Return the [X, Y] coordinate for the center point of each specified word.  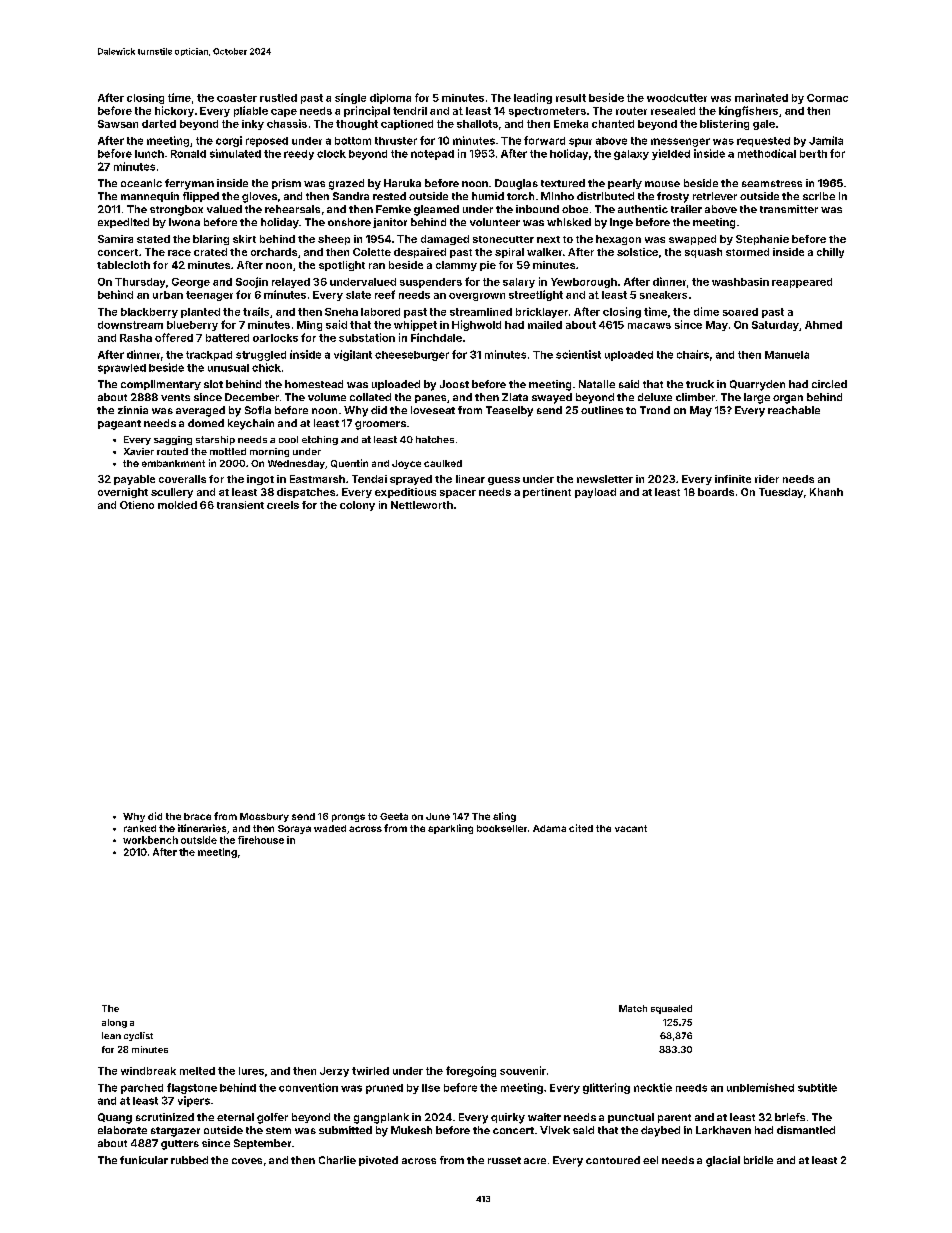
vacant [631, 828]
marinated [761, 97]
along [114, 1023]
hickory [174, 111]
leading [533, 98]
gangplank [381, 1118]
